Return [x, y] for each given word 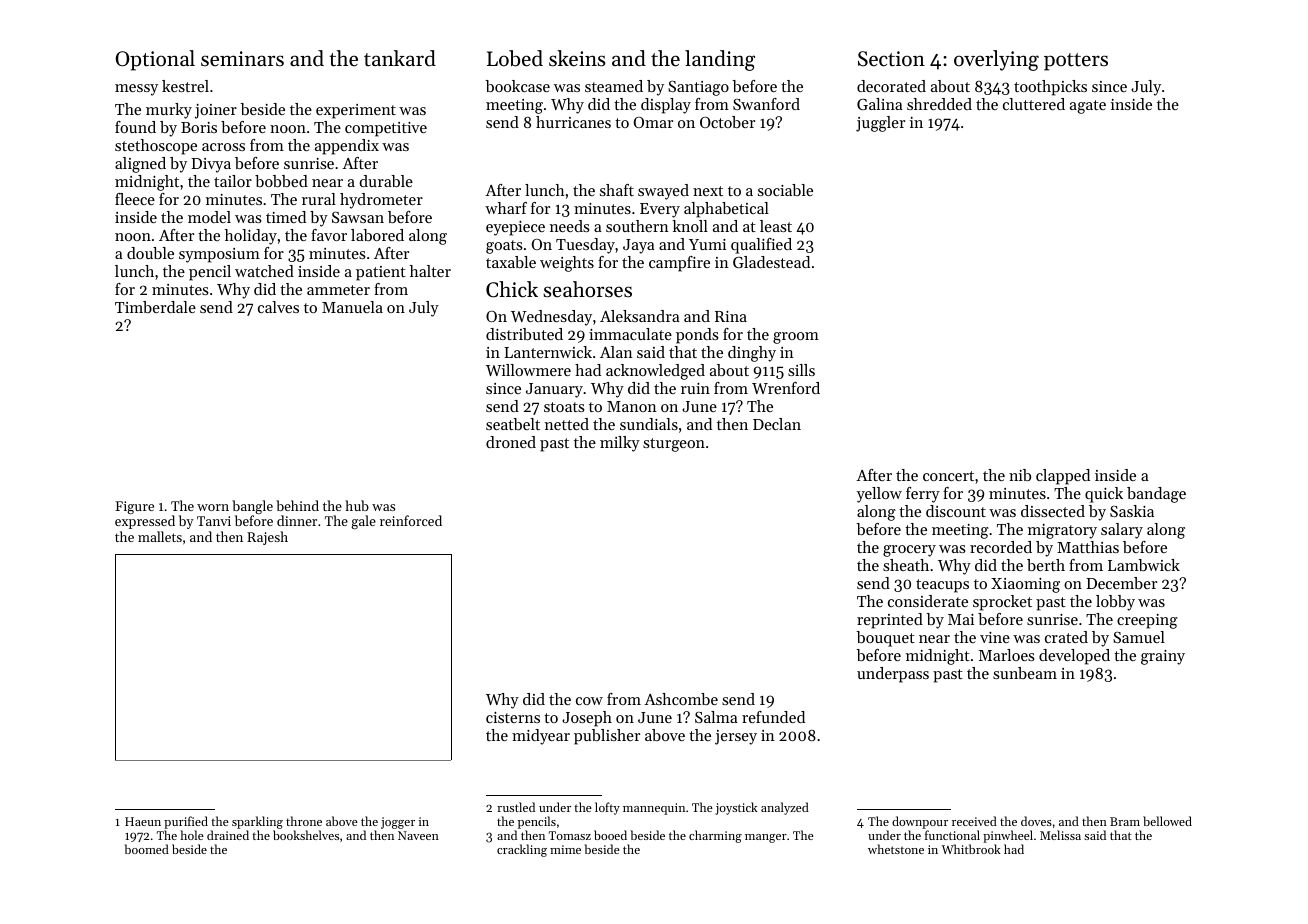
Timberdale [155, 307]
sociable [785, 190]
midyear [541, 737]
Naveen [418, 835]
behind [297, 505]
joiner [216, 111]
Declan [777, 424]
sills [801, 370]
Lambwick [1144, 565]
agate [1088, 107]
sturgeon [674, 445]
